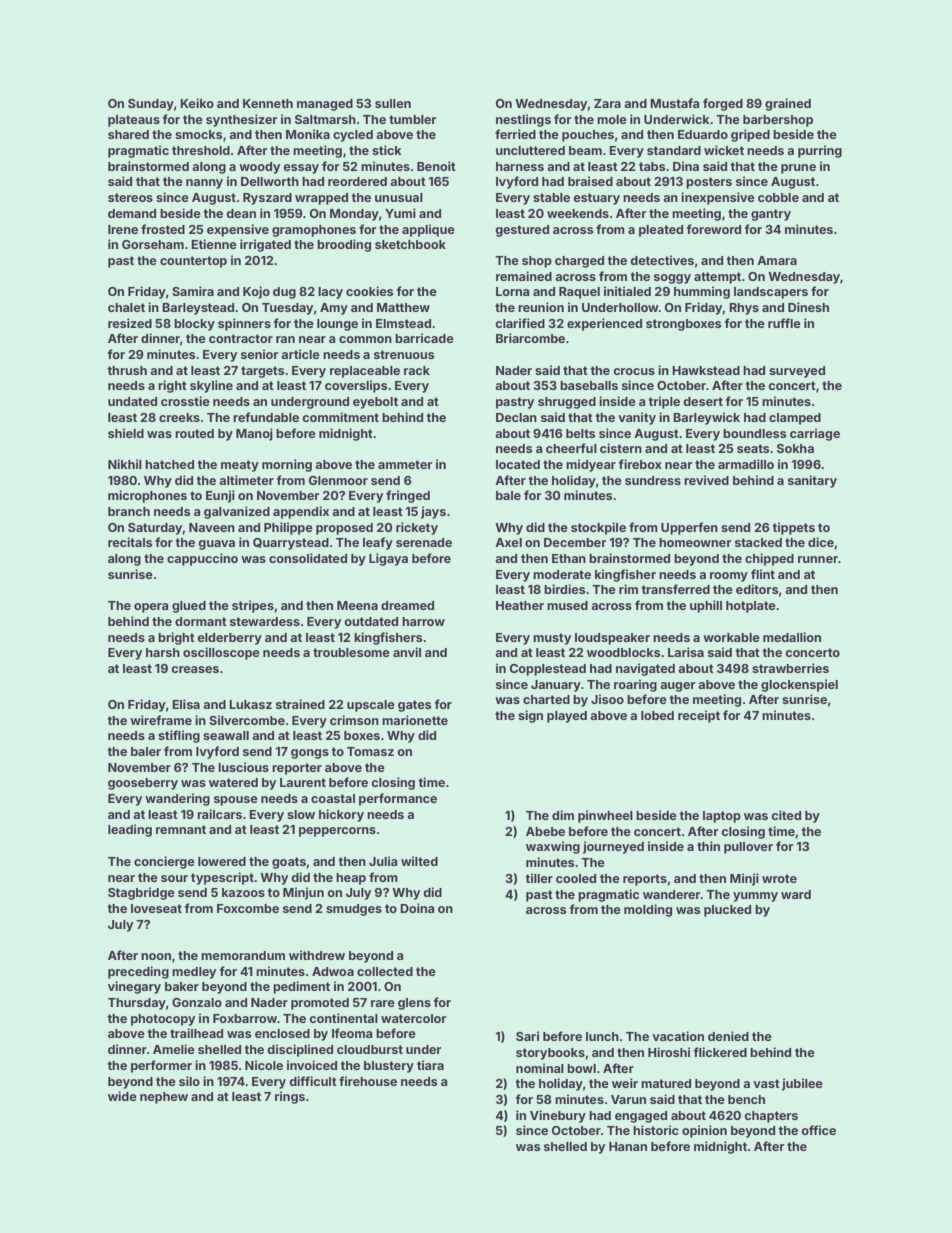  Describe the element at coordinates (137, 1004) in the screenshot. I see `Thursday` at that location.
